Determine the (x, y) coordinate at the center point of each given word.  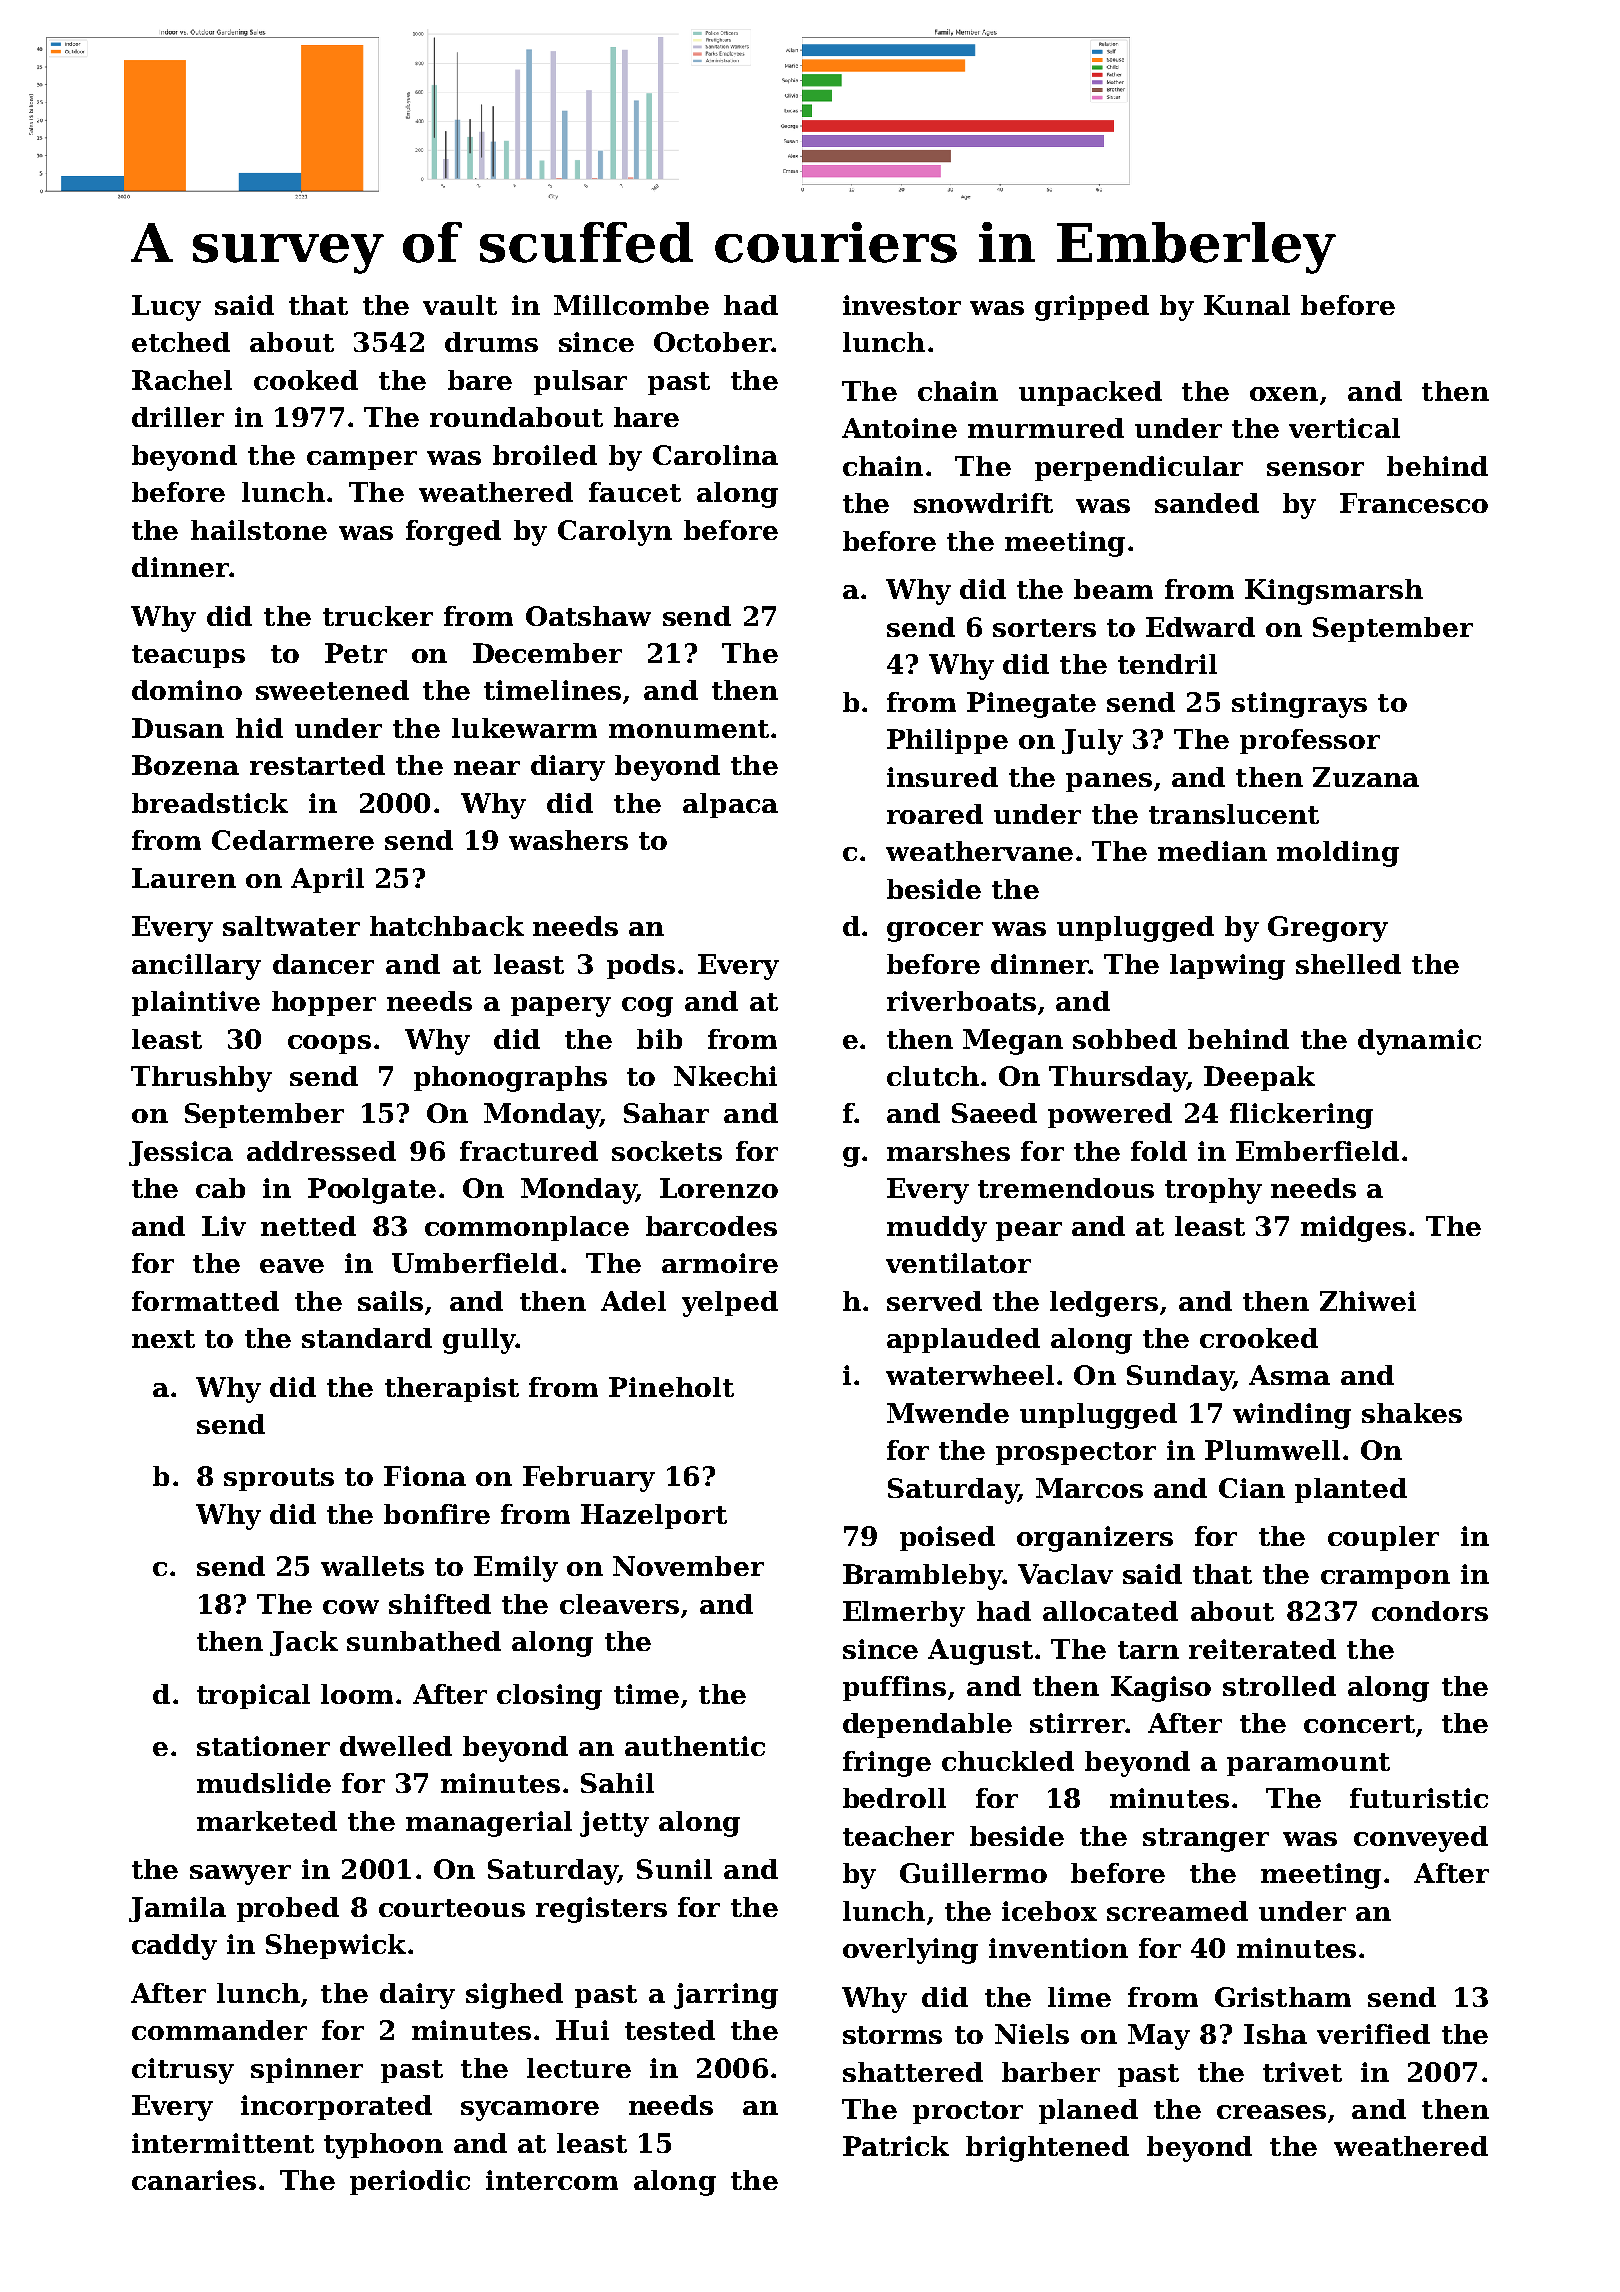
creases (1271, 2112)
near (487, 768)
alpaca (730, 805)
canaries (194, 2180)
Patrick (896, 2146)
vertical (1344, 428)
